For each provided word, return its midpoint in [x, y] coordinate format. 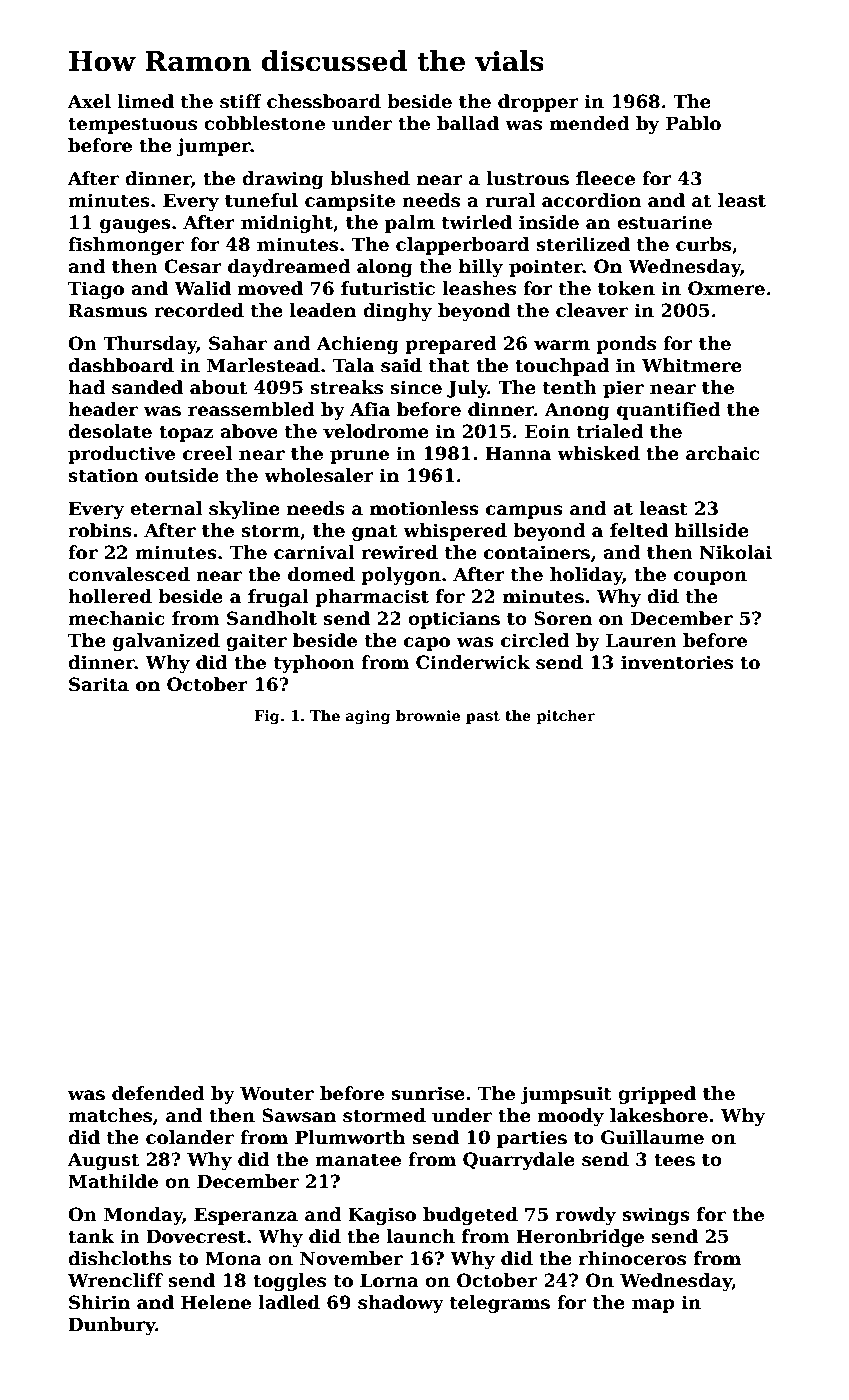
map [653, 1306]
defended [158, 1093]
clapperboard [463, 246]
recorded [199, 310]
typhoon [314, 664]
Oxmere [726, 288]
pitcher [565, 717]
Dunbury [112, 1326]
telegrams [499, 1304]
